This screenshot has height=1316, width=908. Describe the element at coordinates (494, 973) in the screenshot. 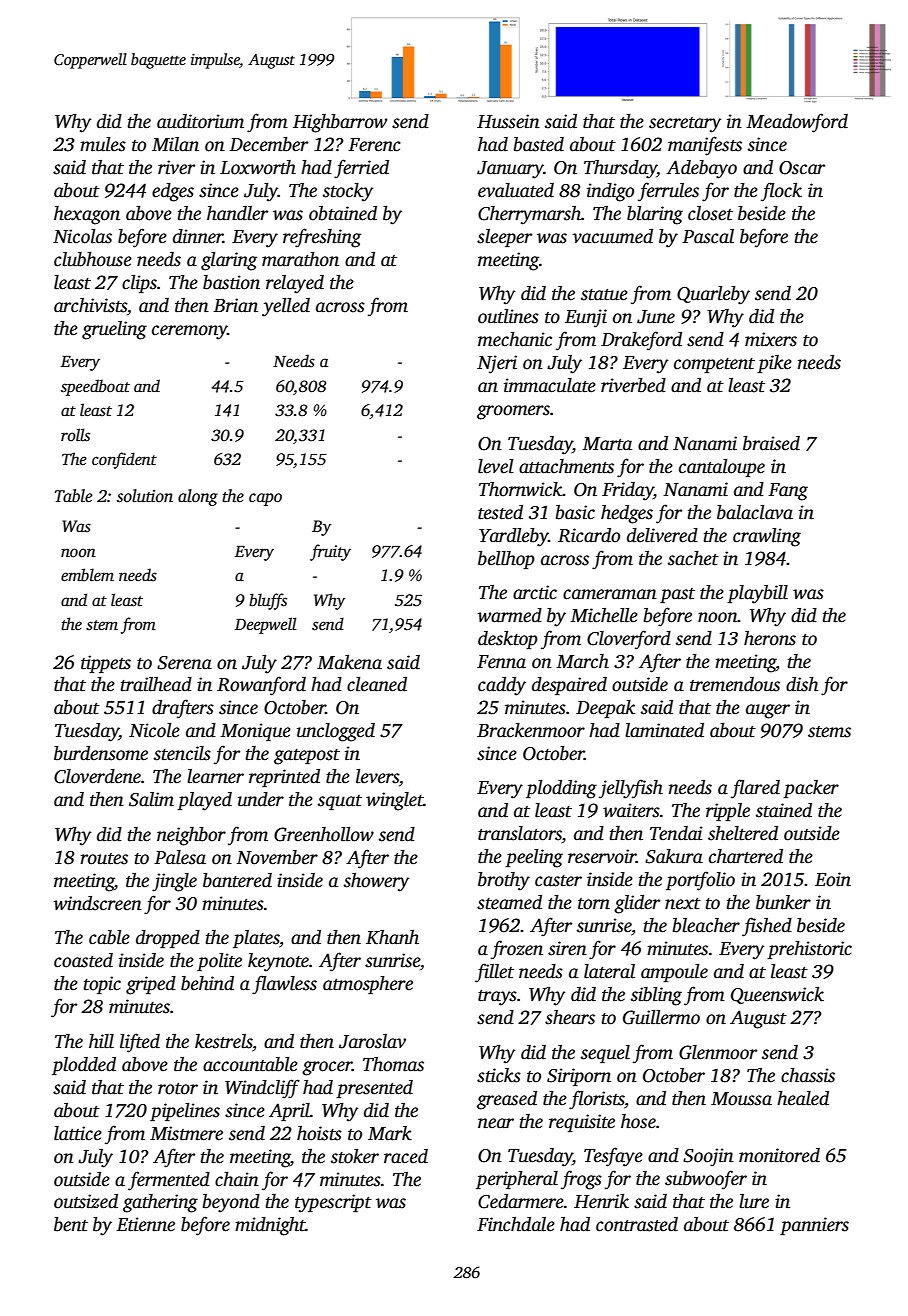

I see `fillet` at that location.
